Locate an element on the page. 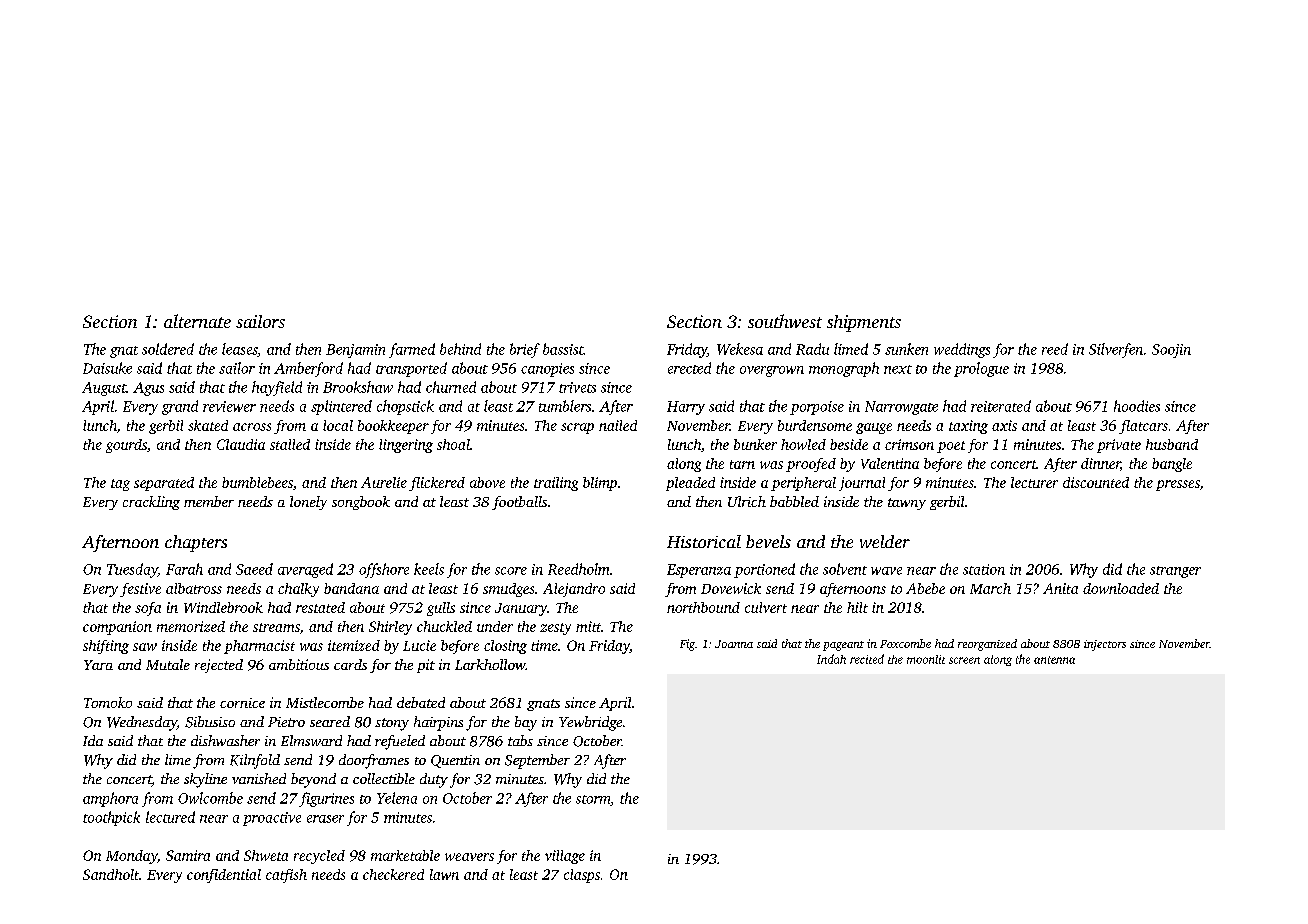 Image resolution: width=1308 pixels, height=924 pixels. downloaded is located at coordinates (1121, 588).
